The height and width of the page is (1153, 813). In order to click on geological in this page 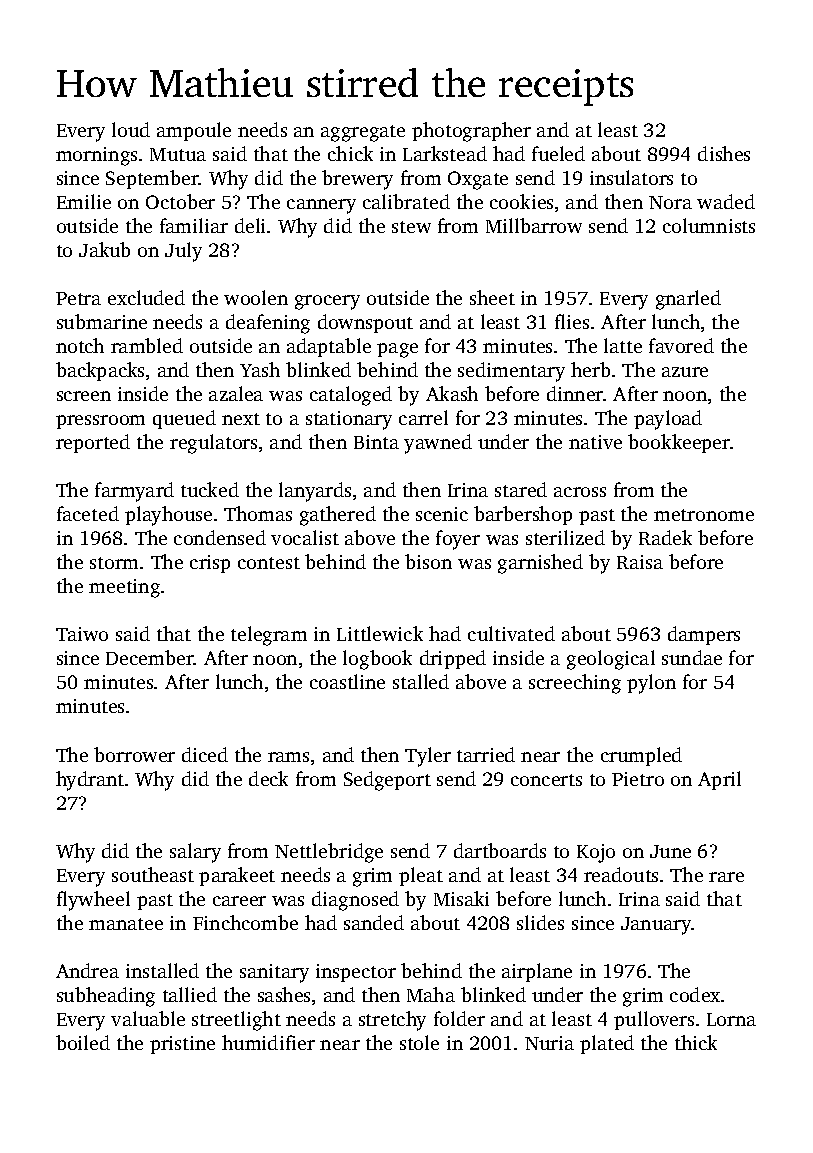, I will do `click(611, 660)`.
